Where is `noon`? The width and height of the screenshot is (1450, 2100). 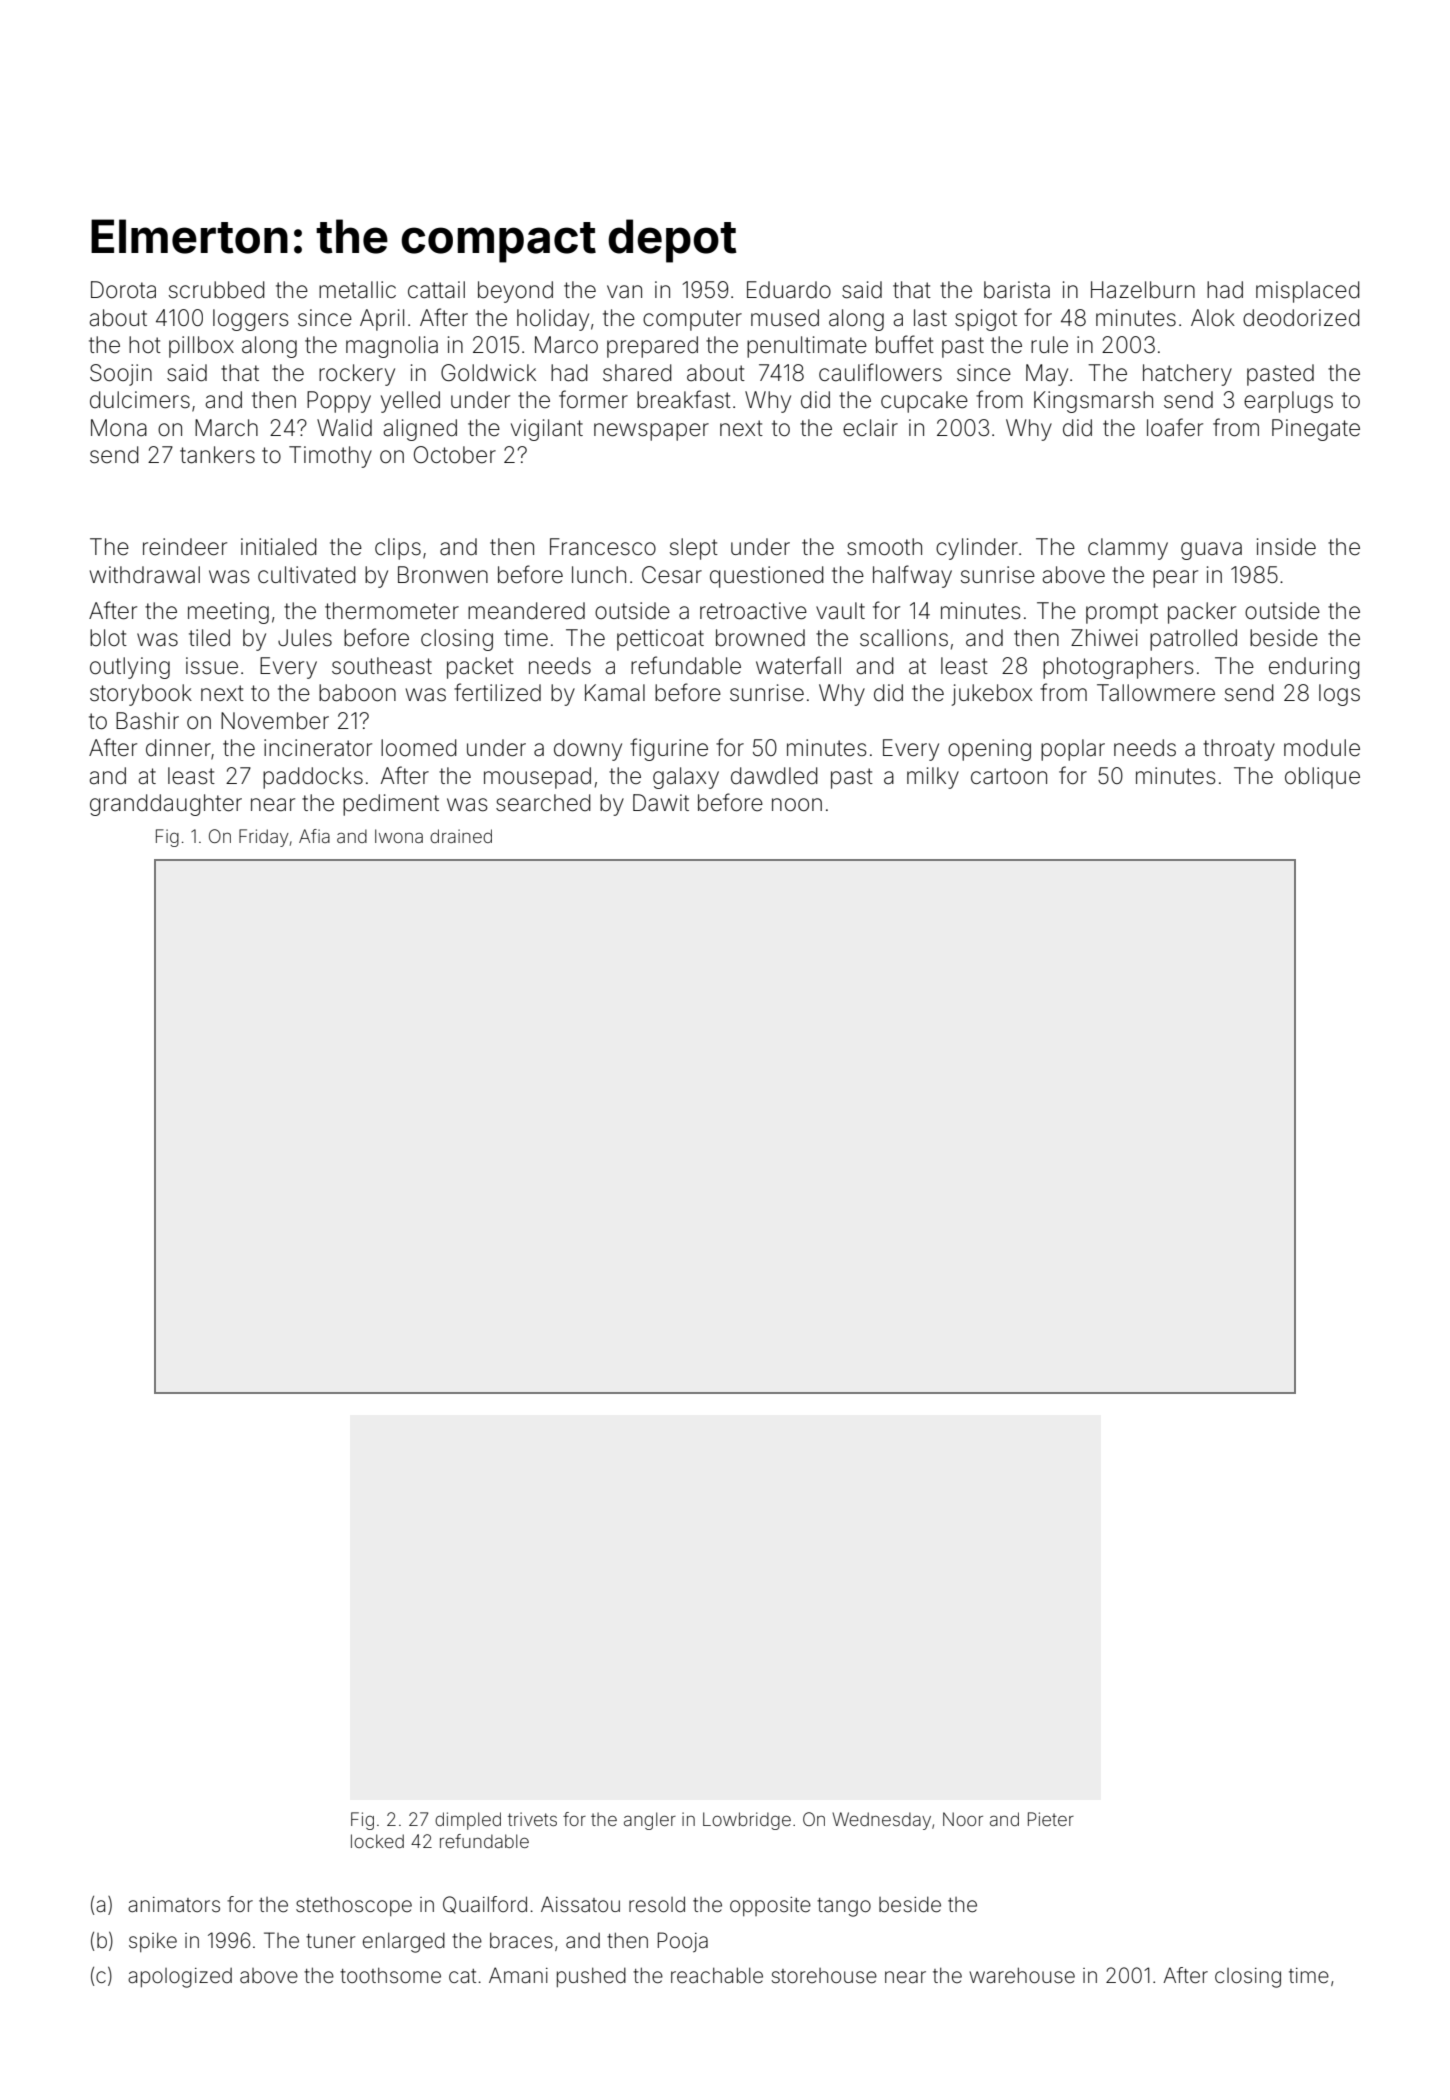
noon is located at coordinates (797, 805).
